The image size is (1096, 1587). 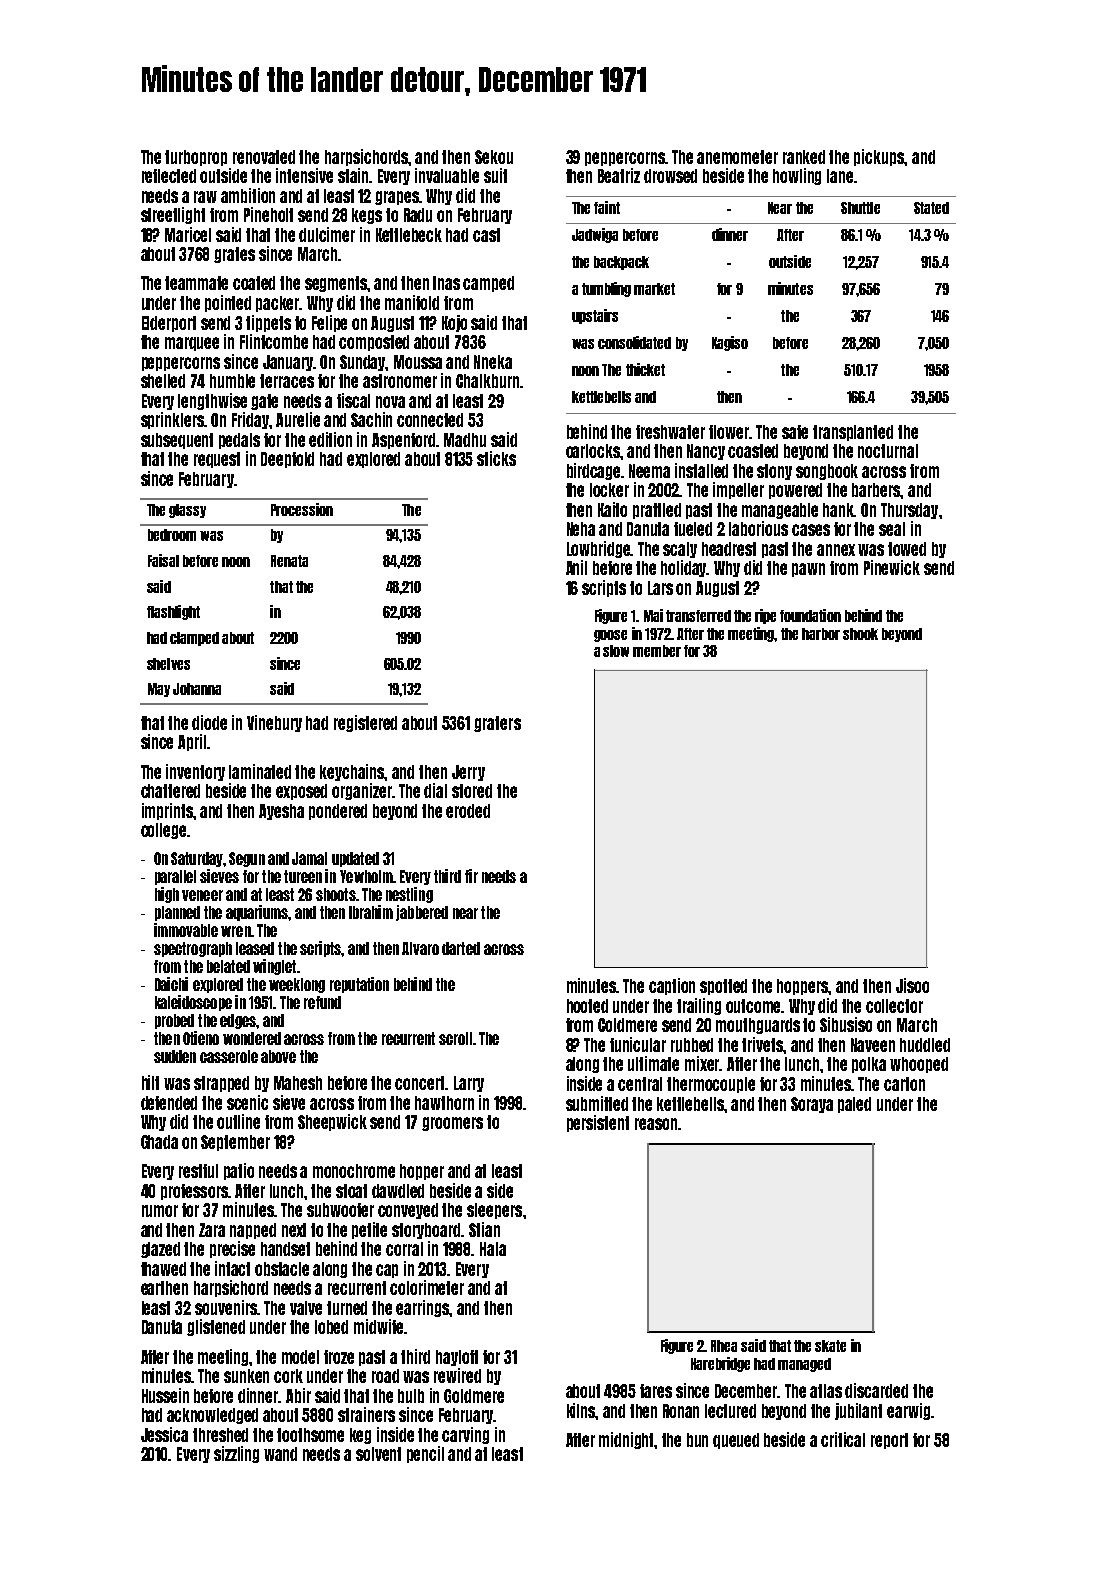 What do you see at coordinates (236, 1454) in the page?
I see `sizzling` at bounding box center [236, 1454].
